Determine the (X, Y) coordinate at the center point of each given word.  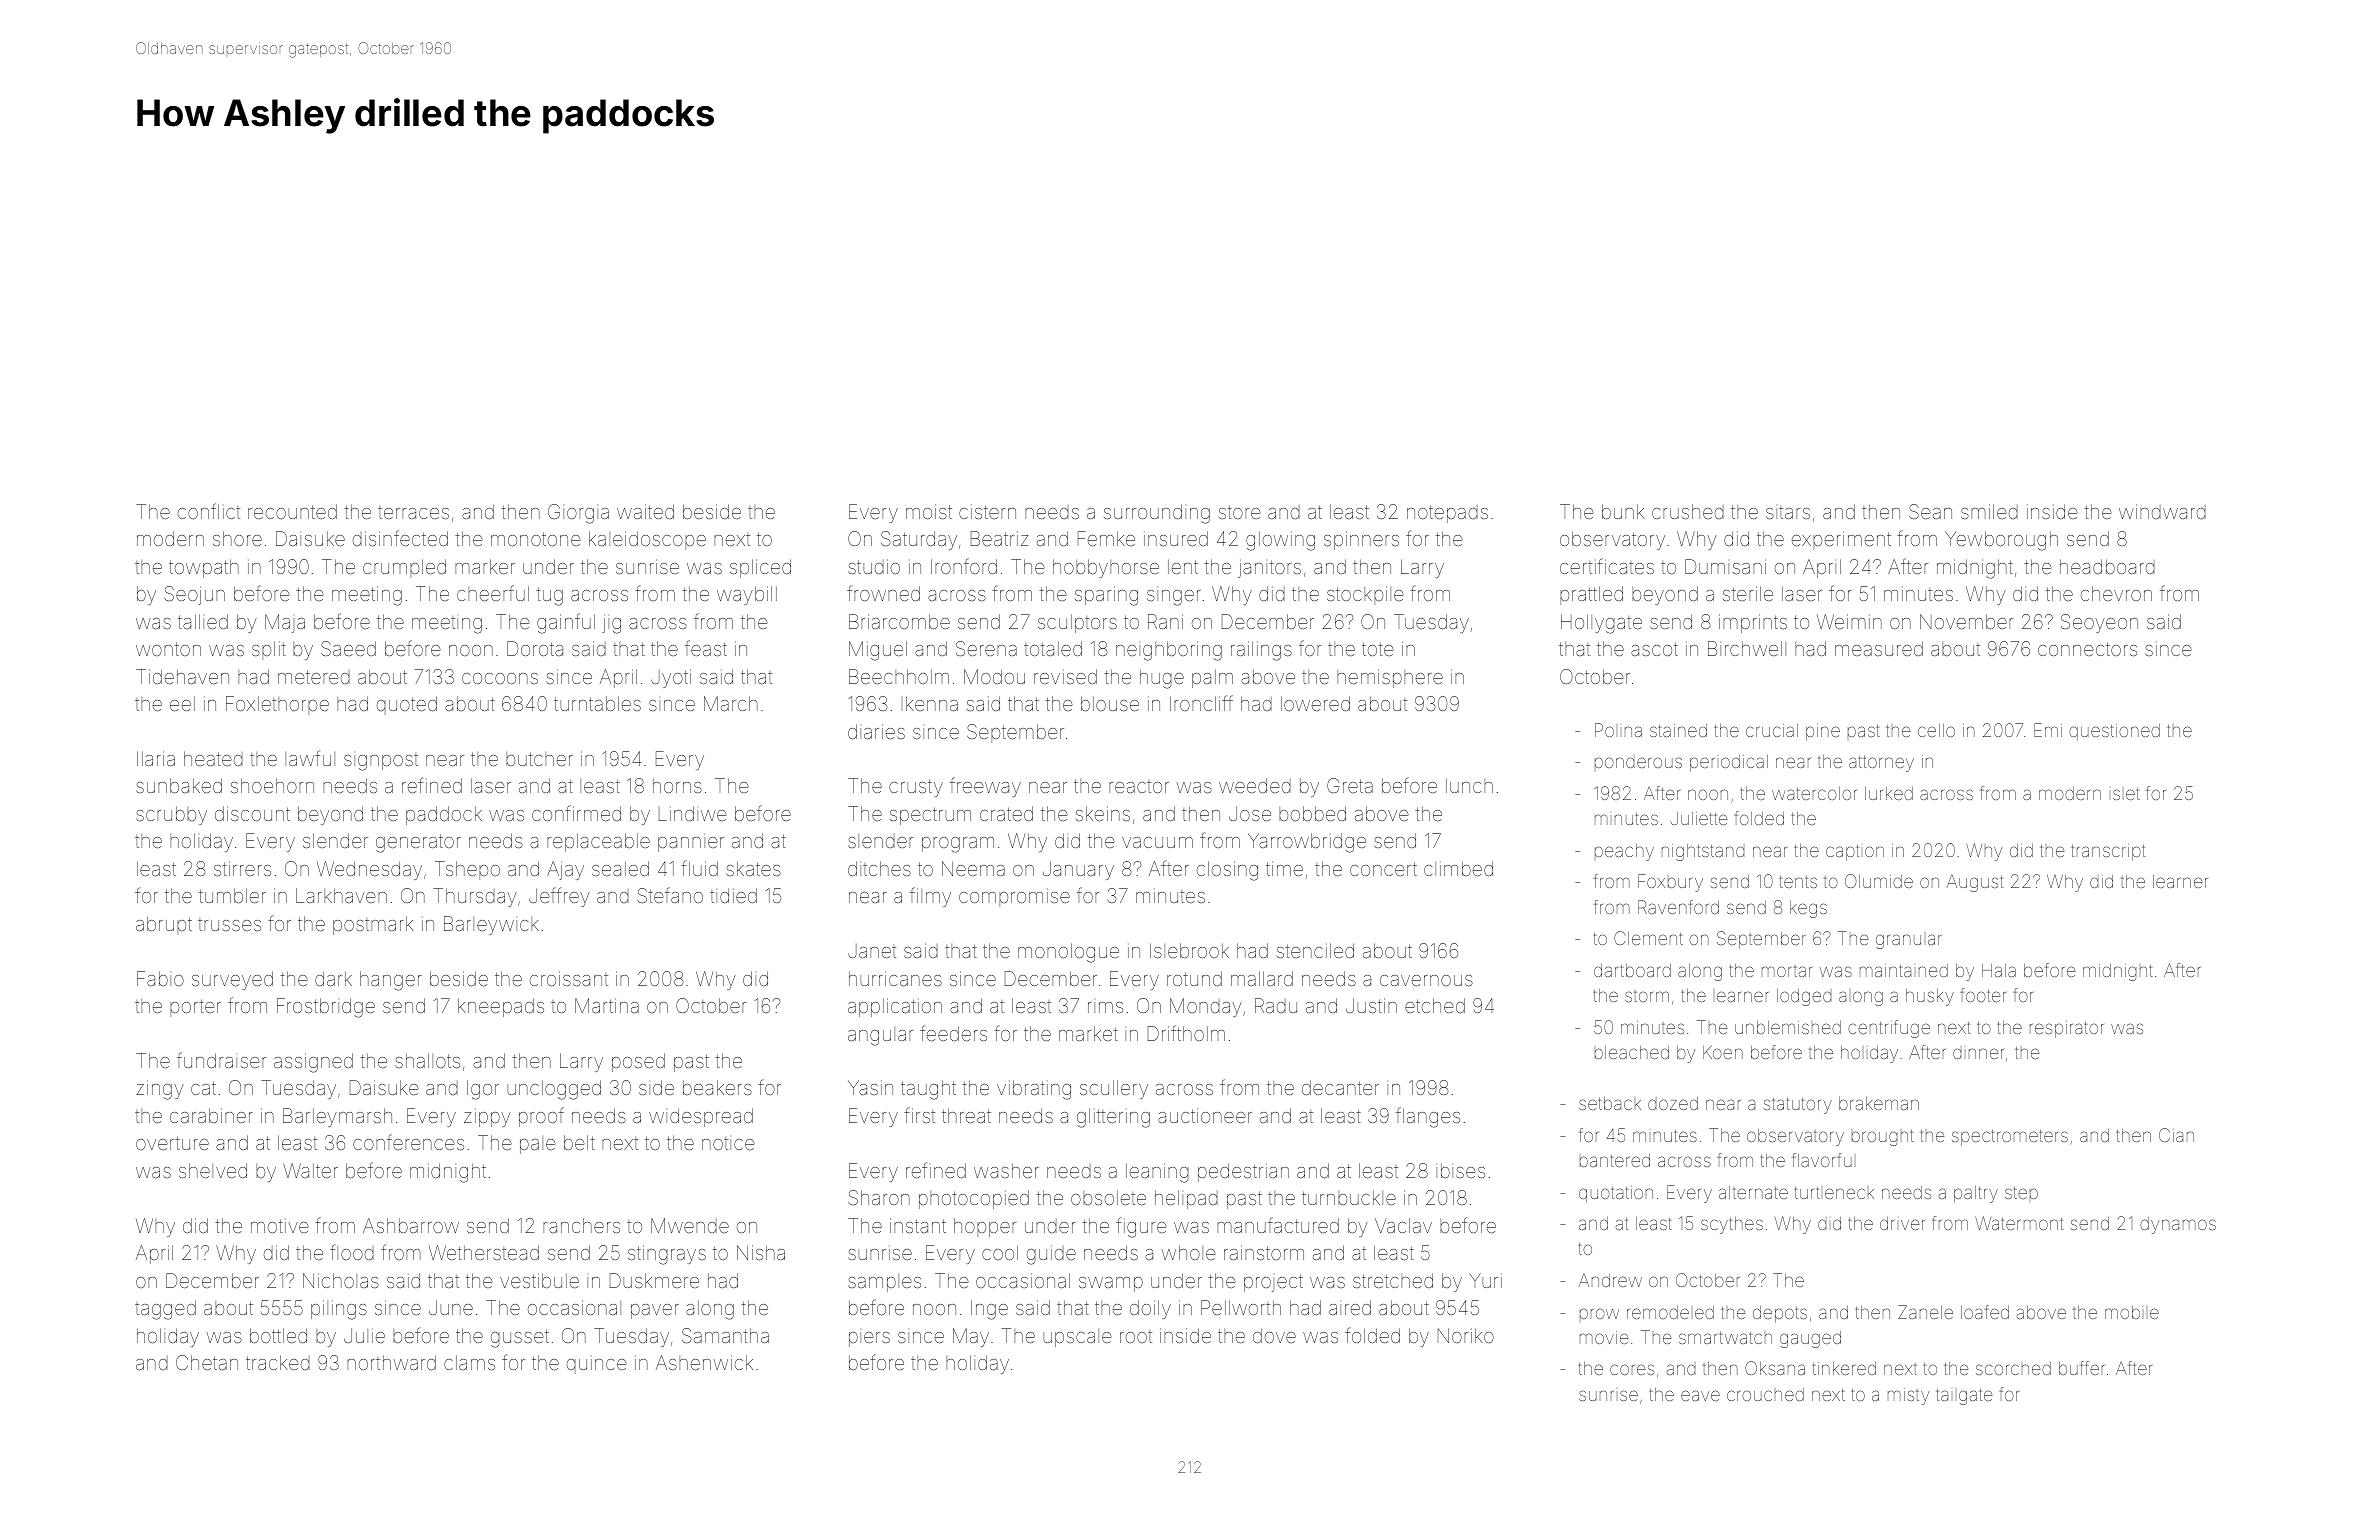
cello (1936, 730)
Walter (310, 1170)
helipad (1186, 1199)
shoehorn (272, 785)
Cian (2176, 1135)
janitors (1269, 568)
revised (1065, 676)
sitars (1788, 512)
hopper (985, 1227)
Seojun (194, 595)
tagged (165, 1310)
